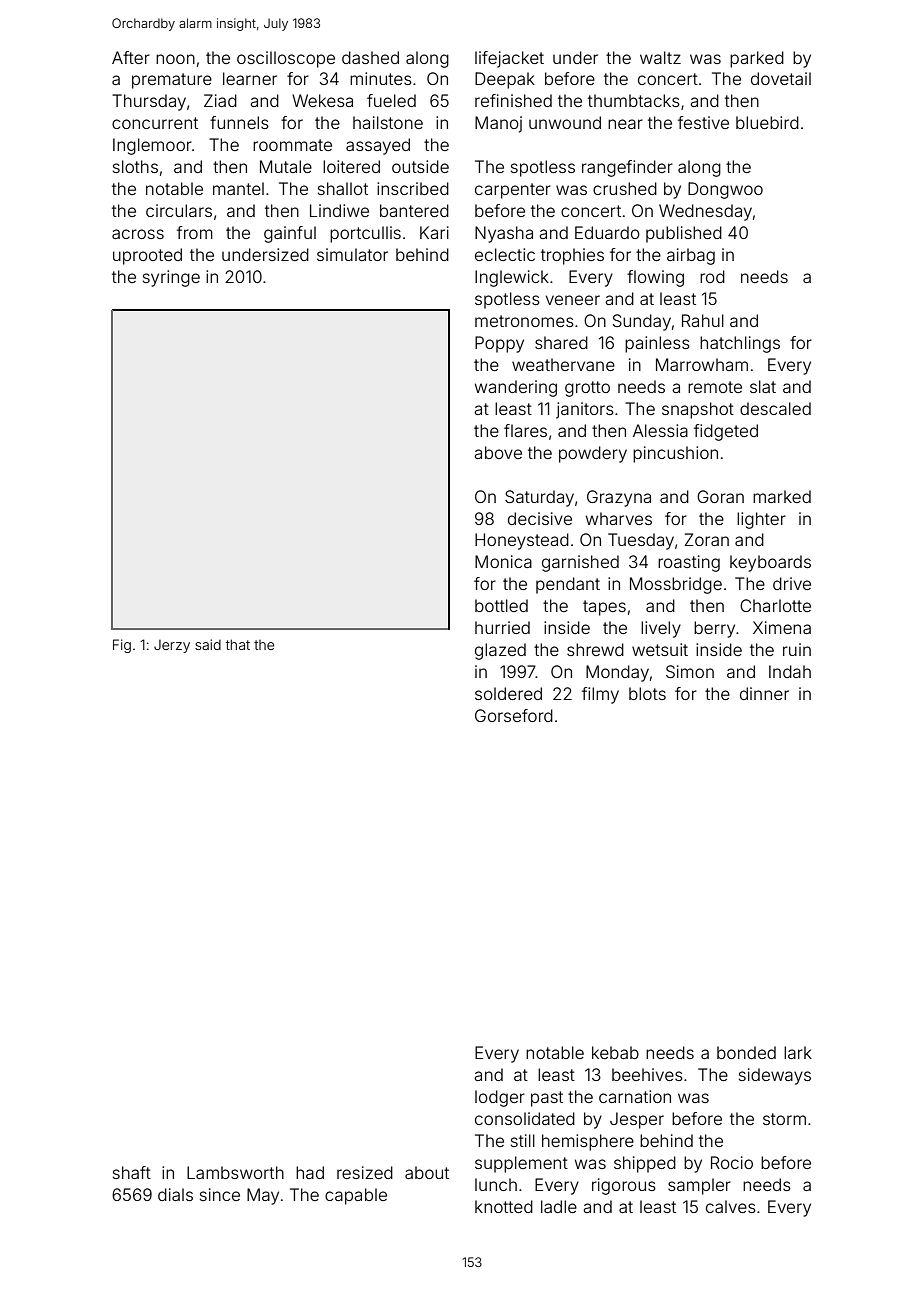  What do you see at coordinates (512, 278) in the document?
I see `Inglewick` at bounding box center [512, 278].
